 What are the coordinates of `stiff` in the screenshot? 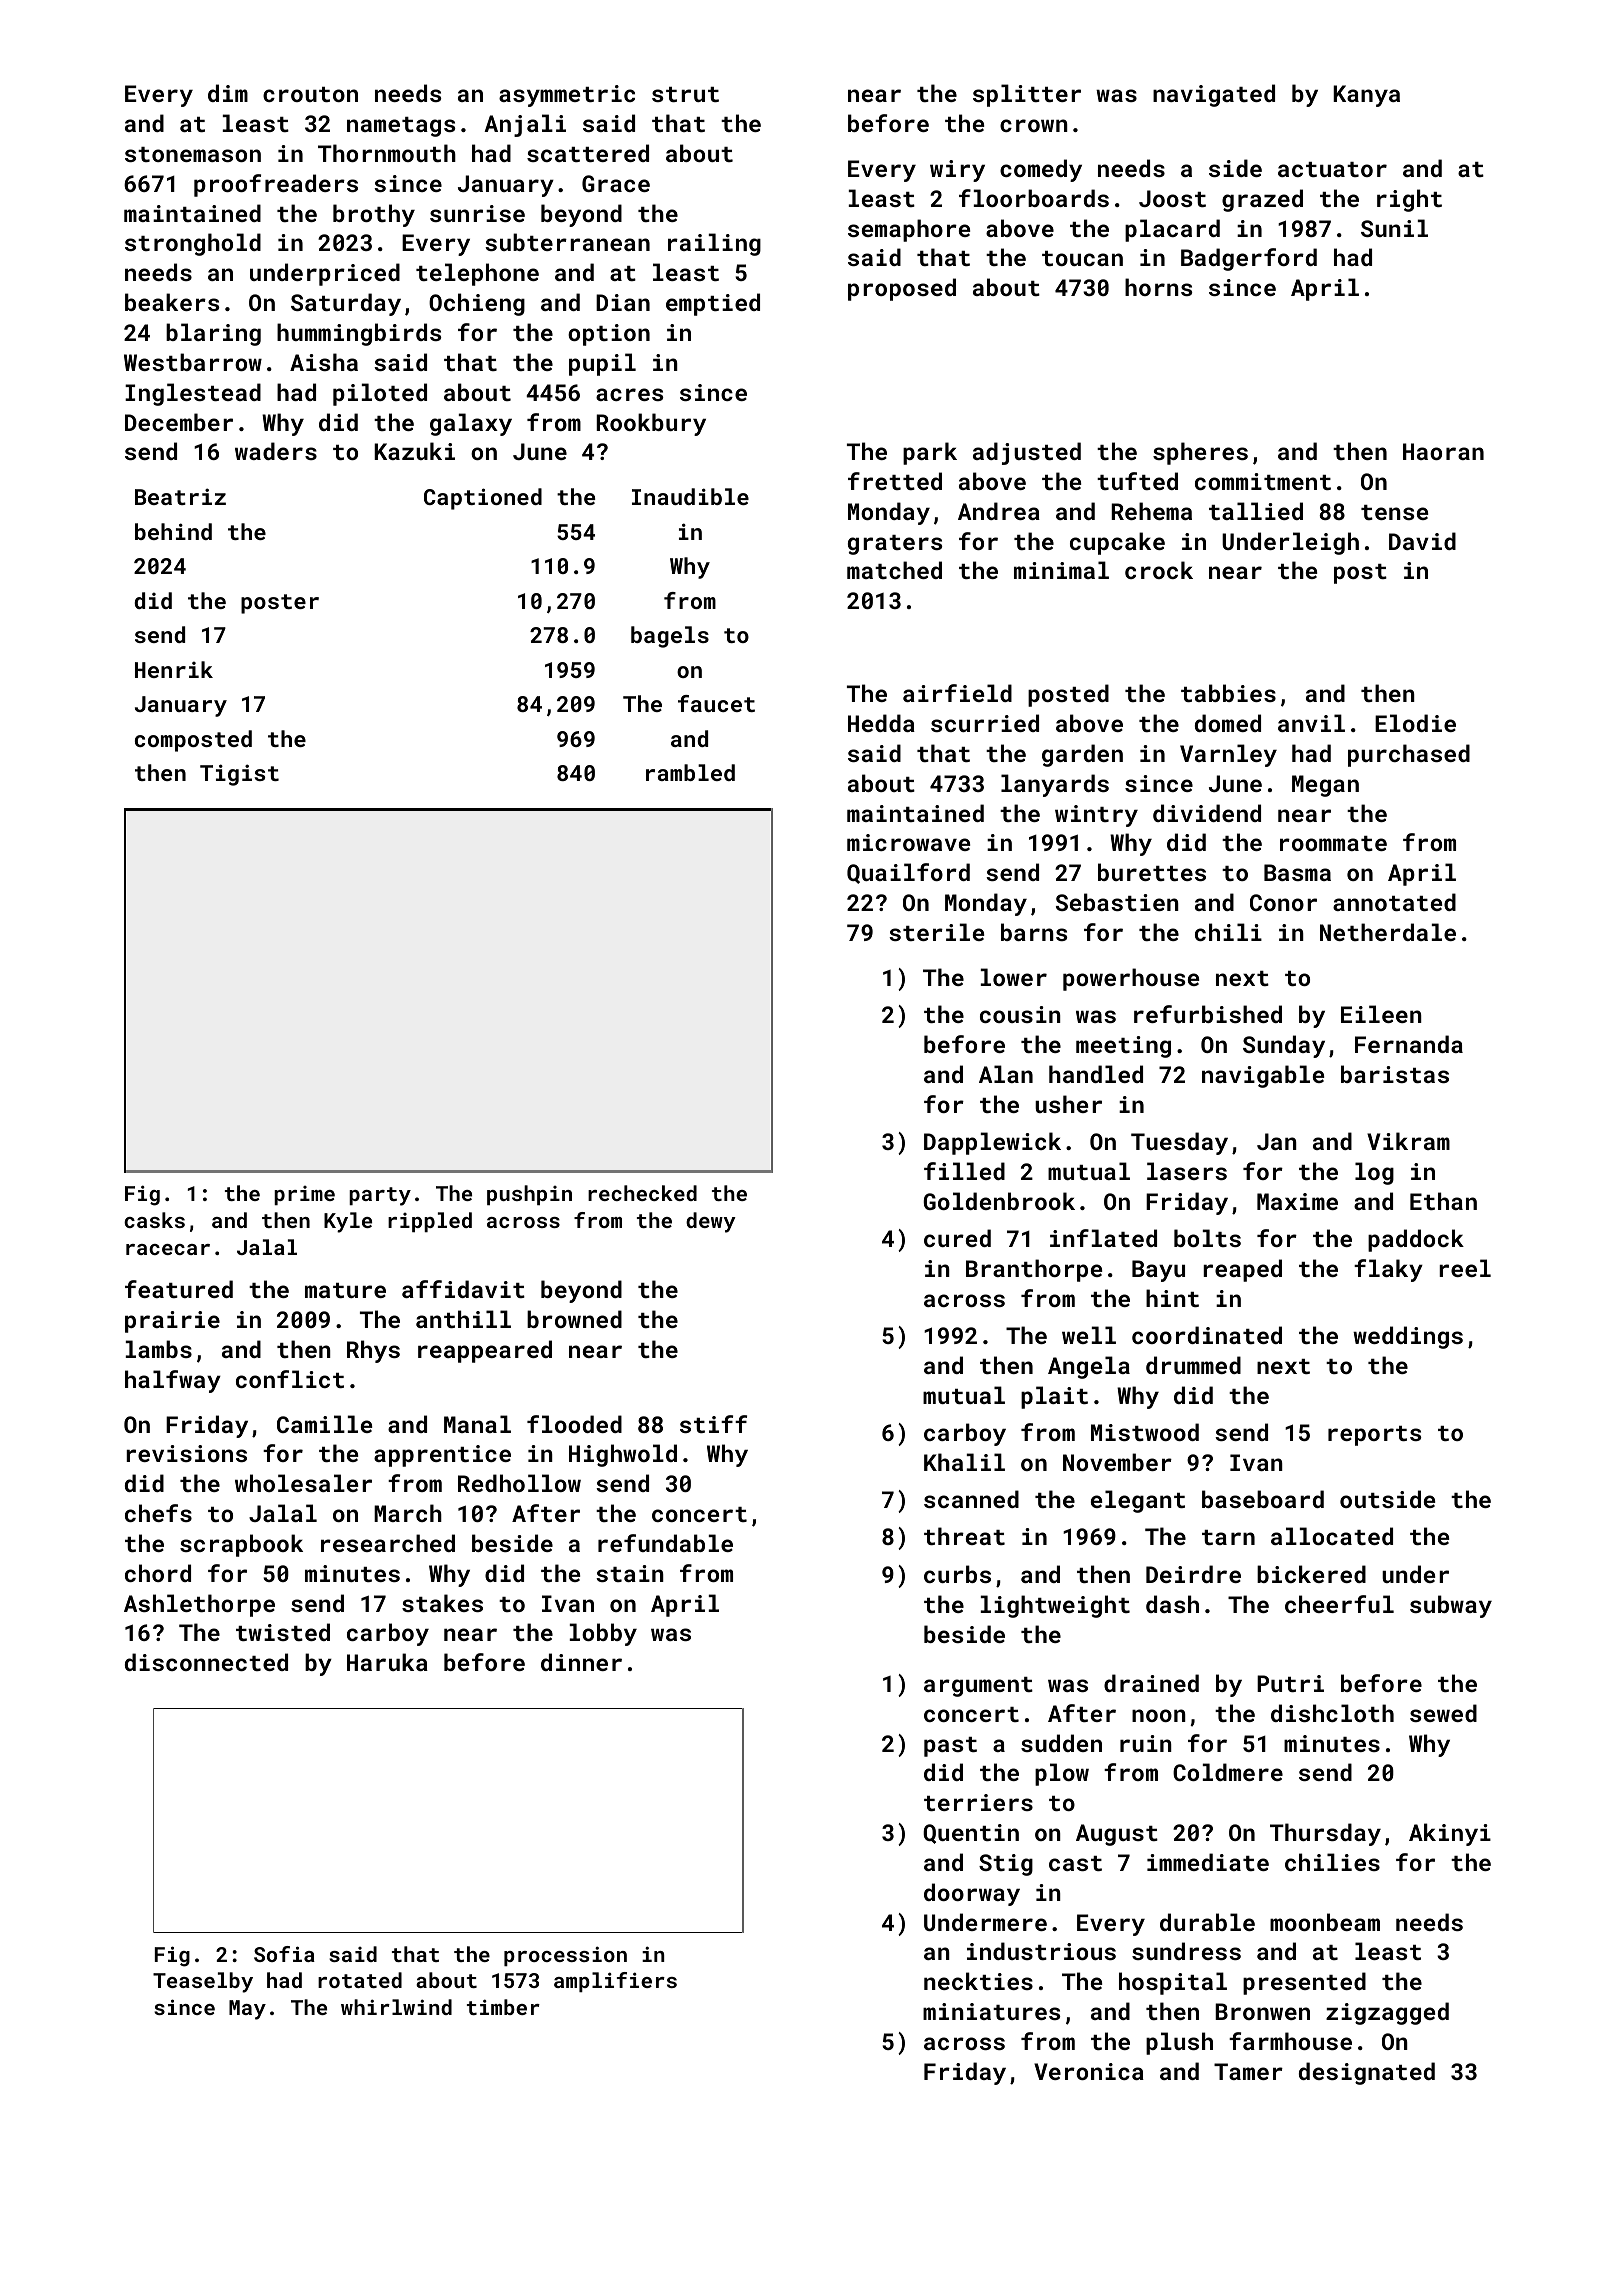 It's located at (713, 1424).
